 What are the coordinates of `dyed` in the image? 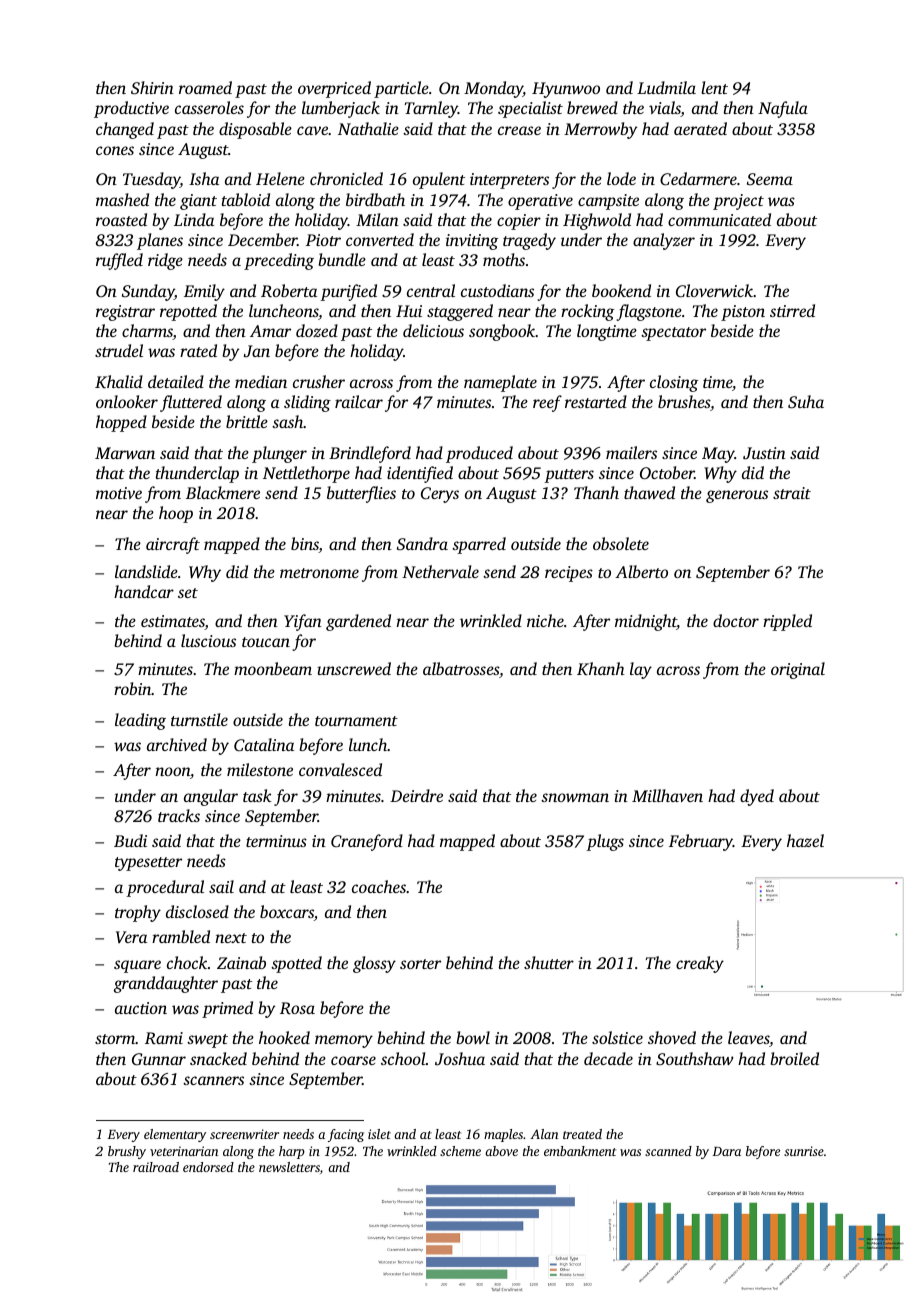 It's located at (757, 797).
